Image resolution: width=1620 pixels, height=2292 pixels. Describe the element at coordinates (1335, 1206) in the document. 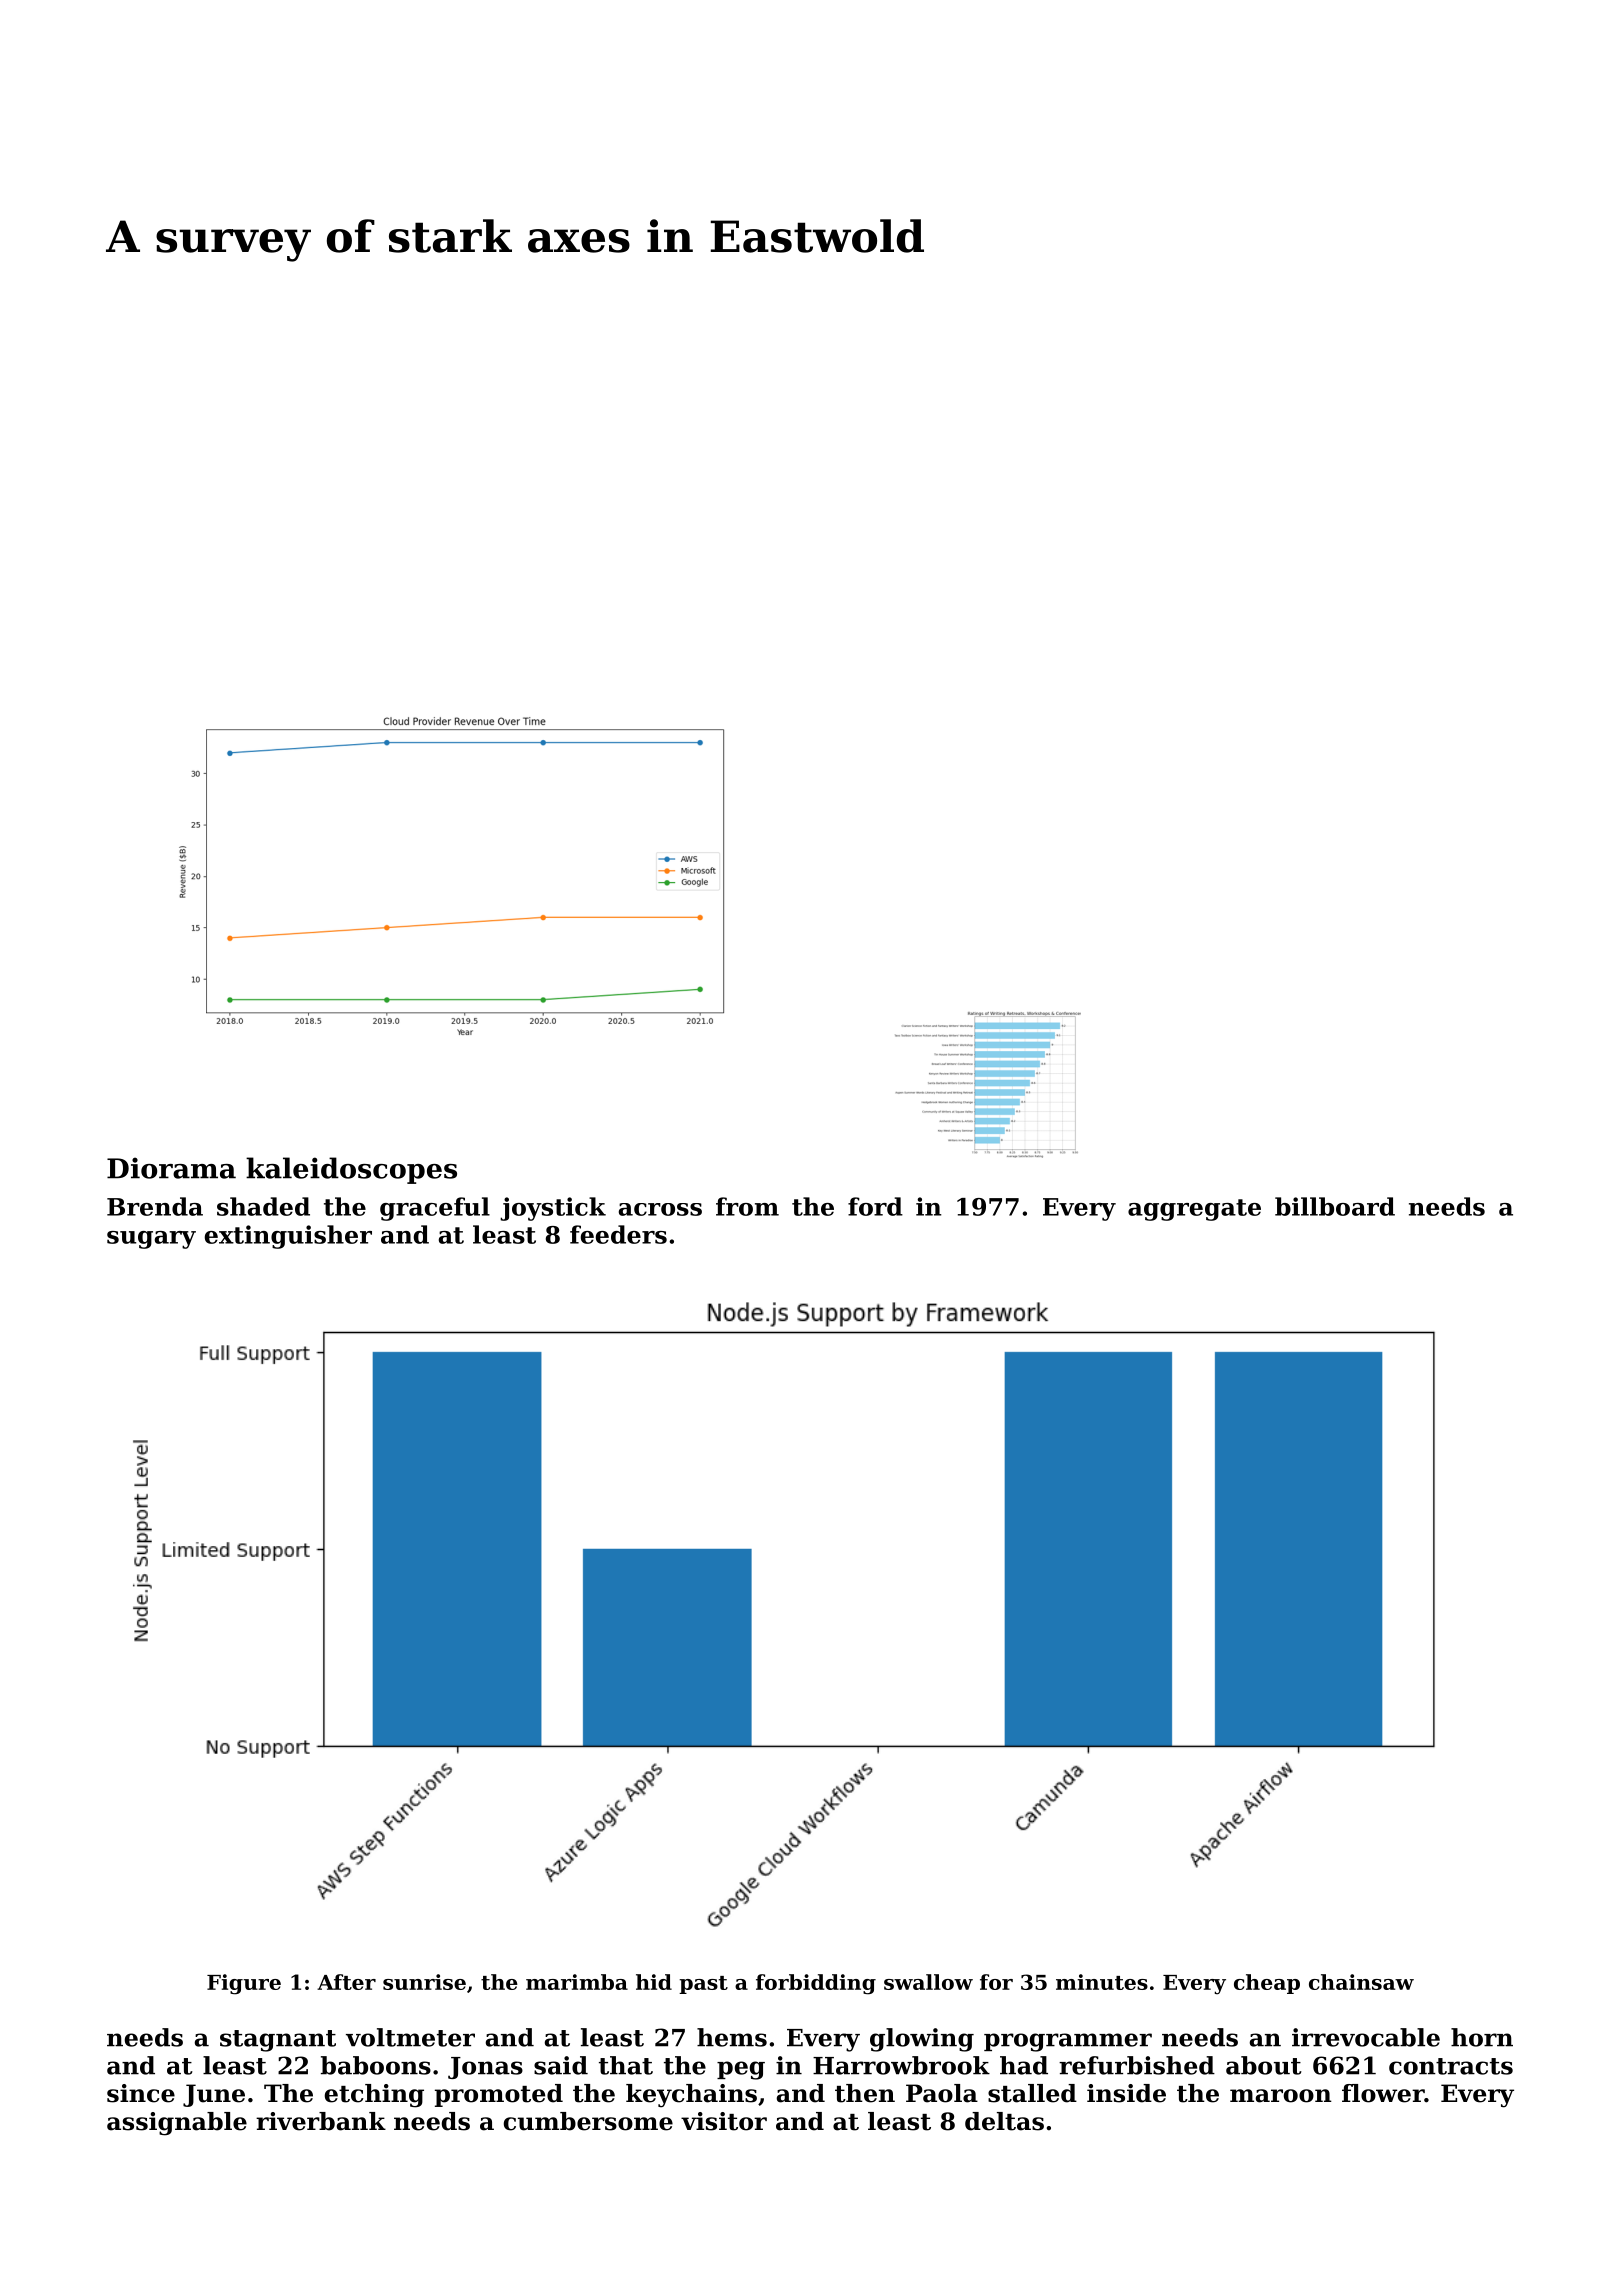

I see `billboard` at that location.
